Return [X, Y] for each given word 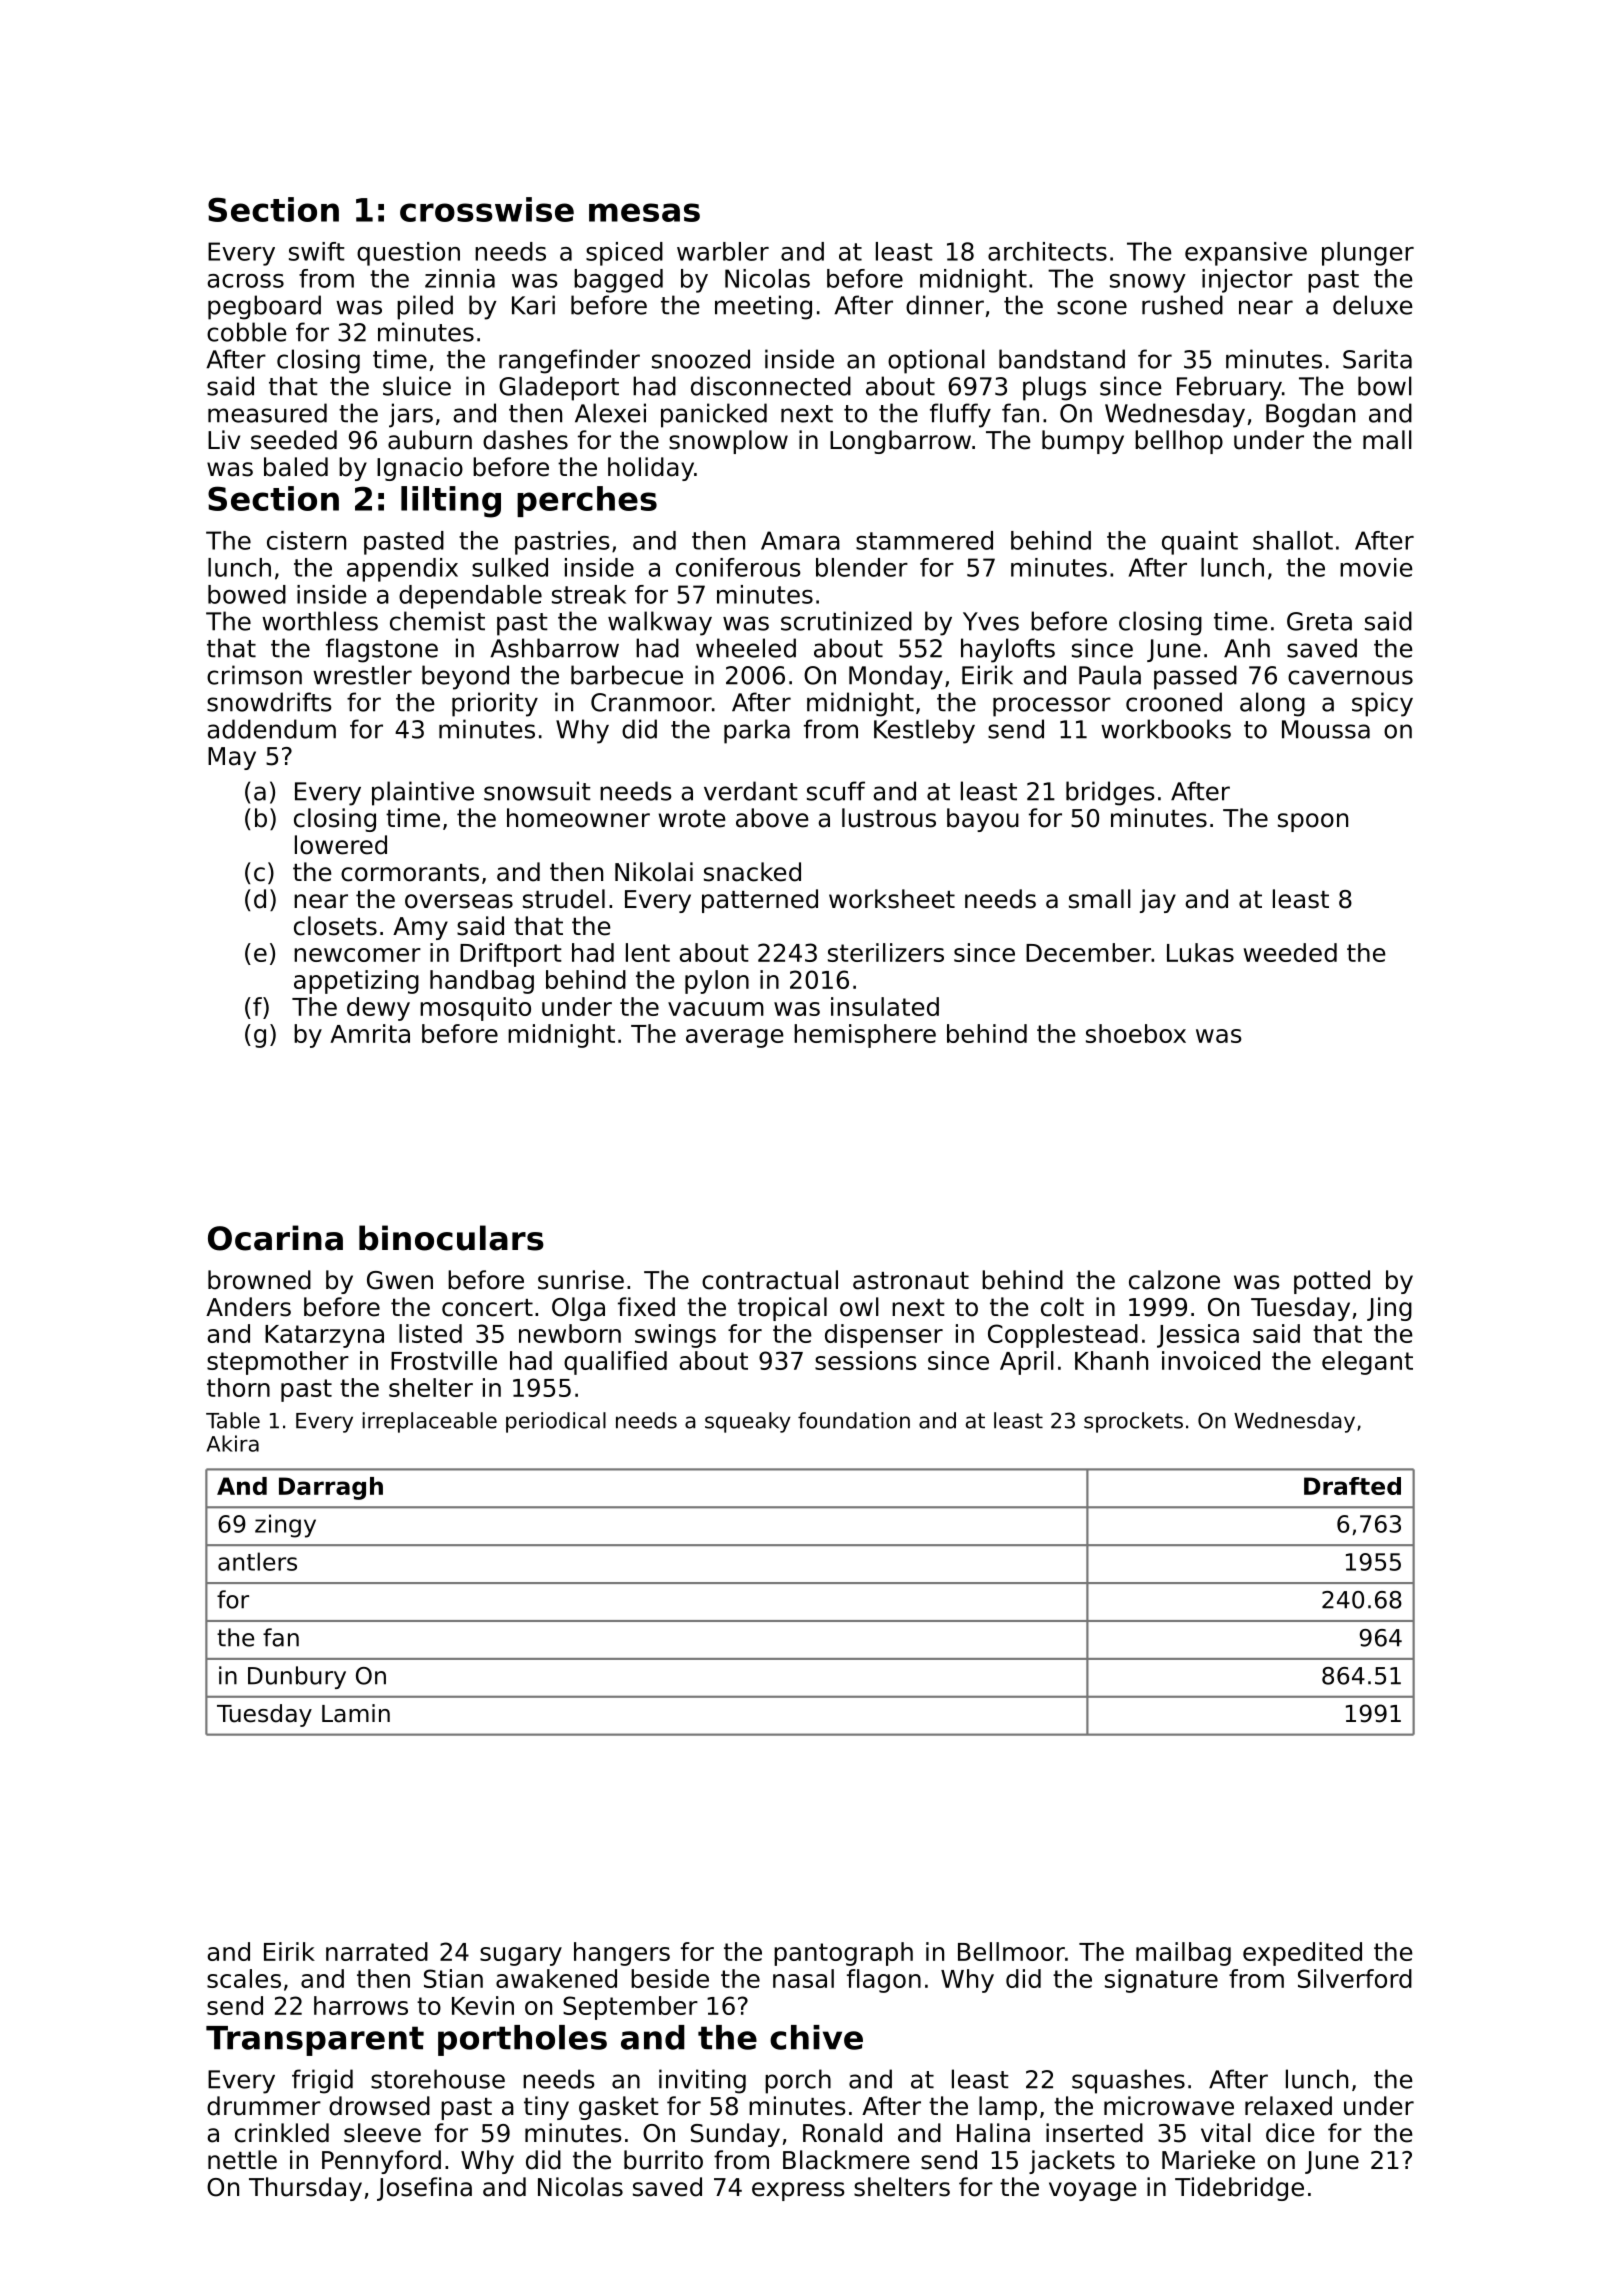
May [232, 758]
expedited [1302, 1954]
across [245, 281]
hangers [622, 1954]
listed [430, 1333]
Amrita [370, 1033]
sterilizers [886, 952]
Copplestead [1063, 1336]
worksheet [892, 899]
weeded [1290, 952]
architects [1047, 251]
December [1088, 952]
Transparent [315, 2041]
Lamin [356, 1713]
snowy [1148, 283]
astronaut [911, 1281]
